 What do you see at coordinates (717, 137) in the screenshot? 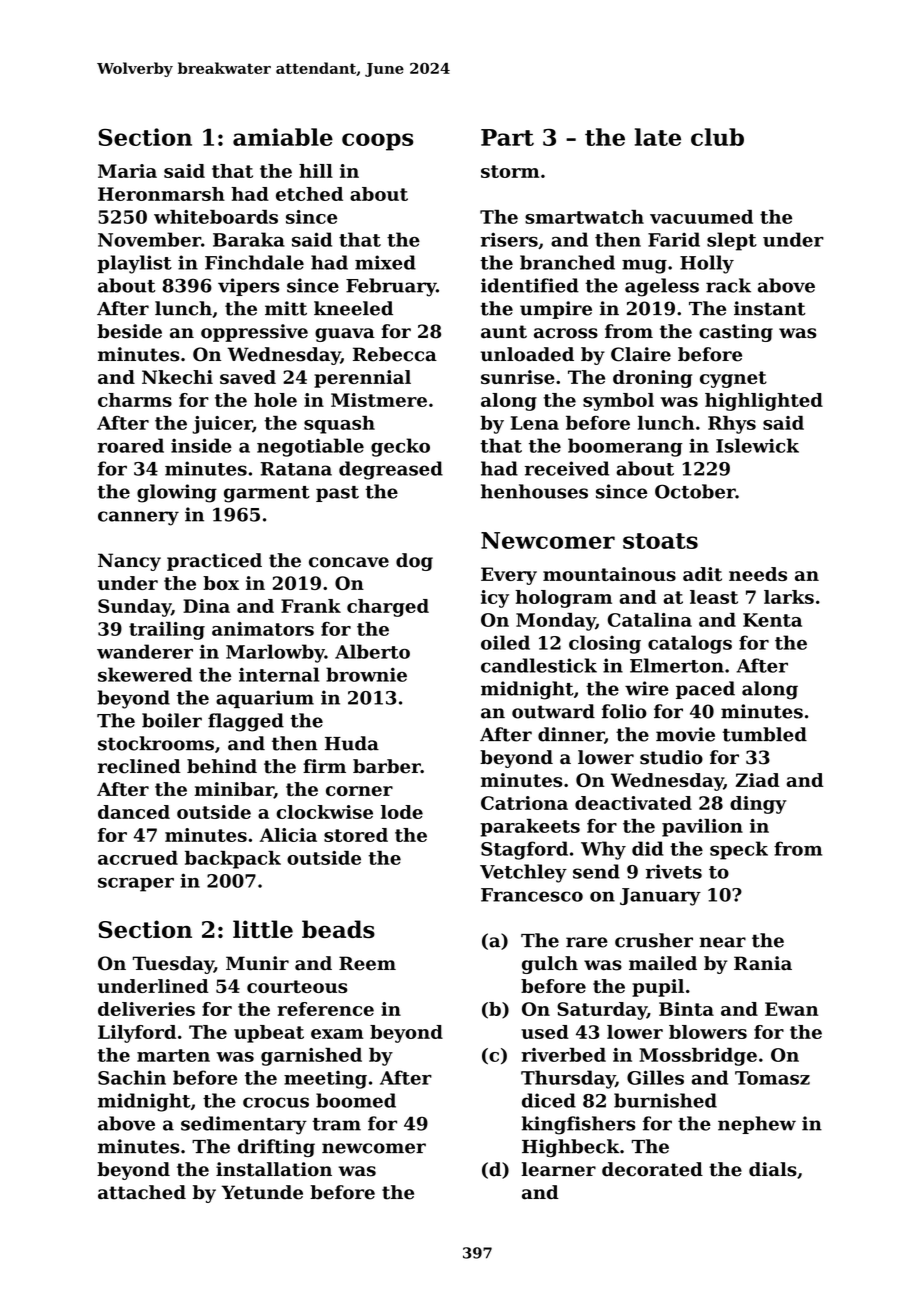
I see `club` at bounding box center [717, 137].
